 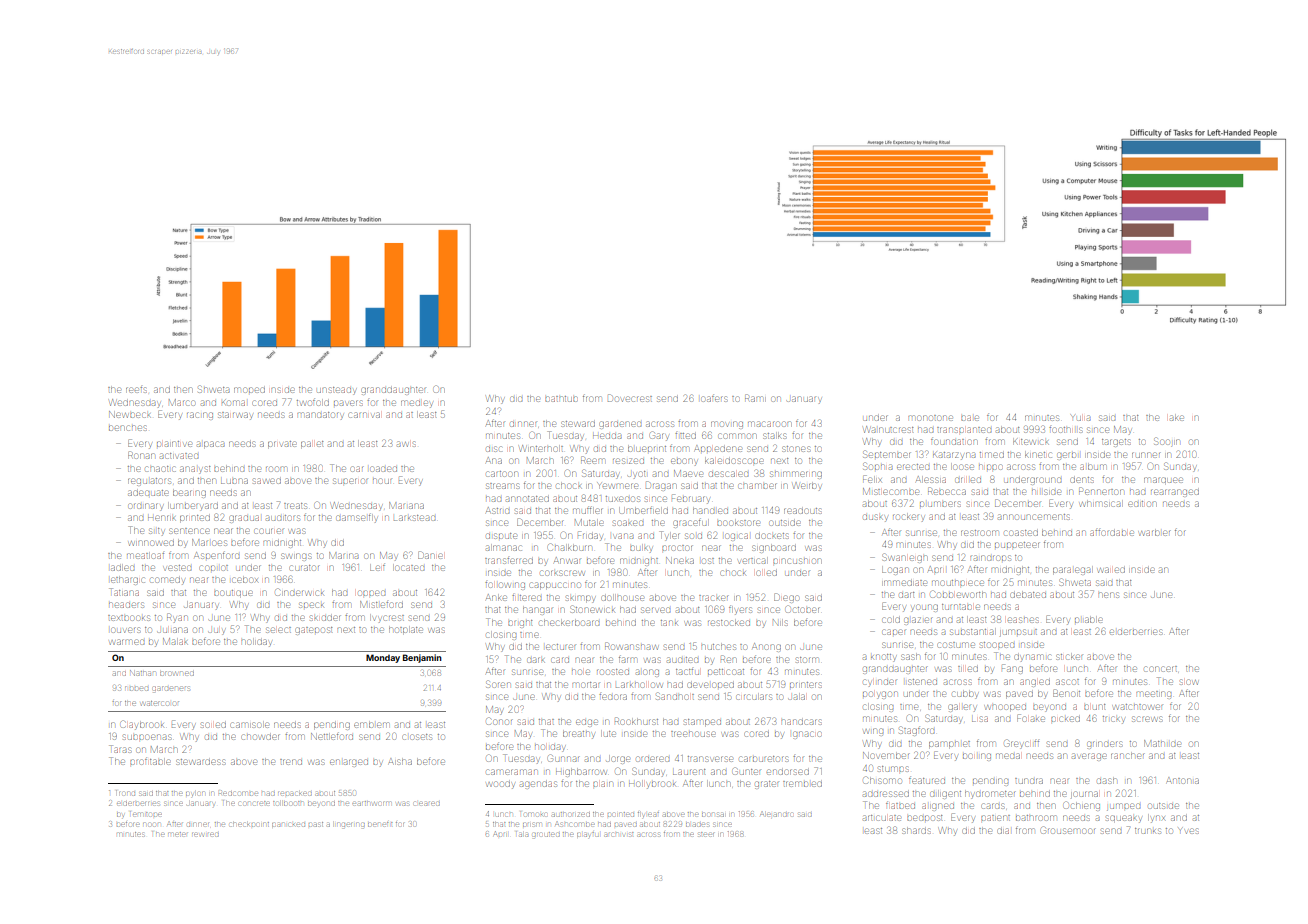 I want to click on slow, so click(x=1189, y=682).
